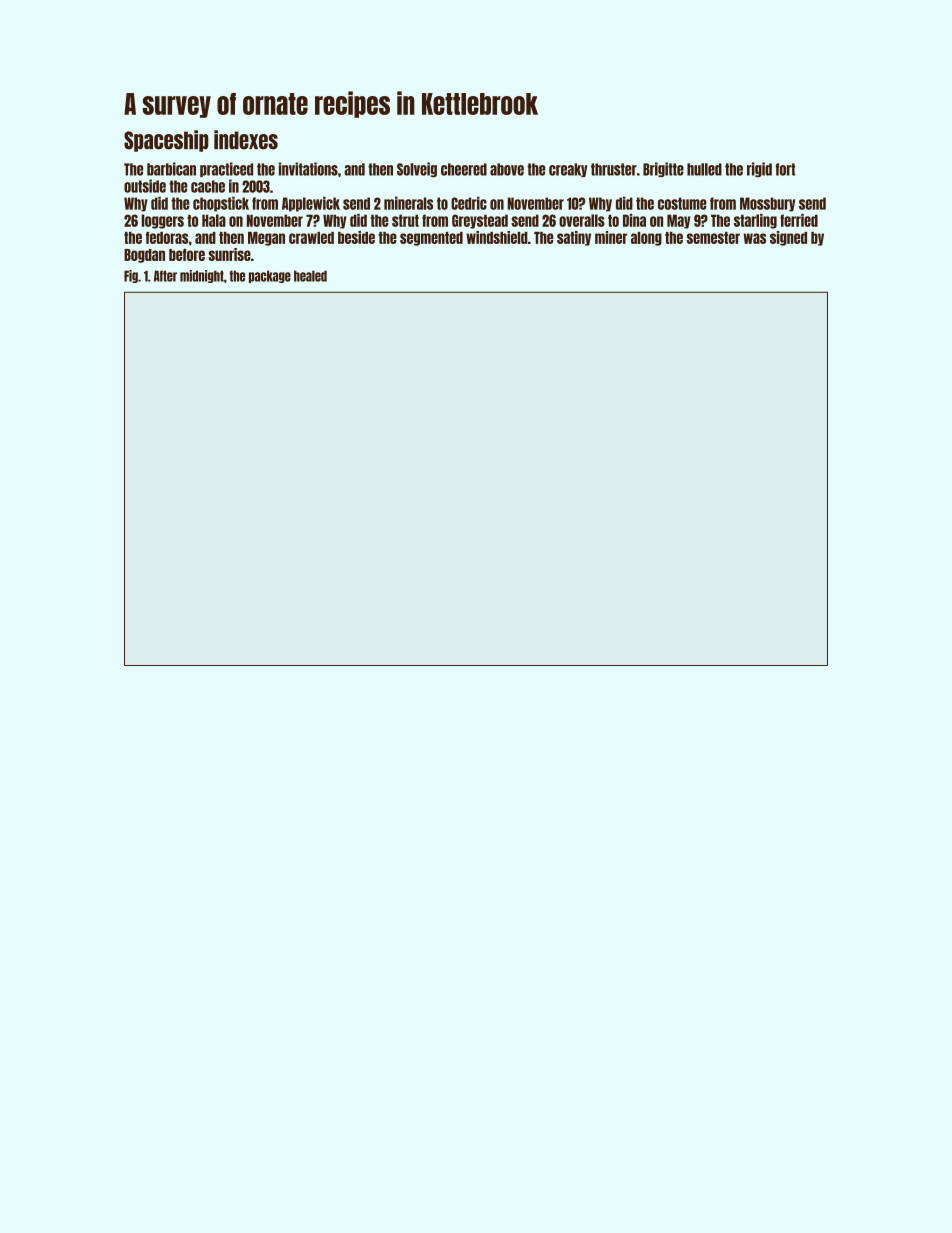 Image resolution: width=952 pixels, height=1233 pixels. Describe the element at coordinates (785, 169) in the screenshot. I see `fort` at that location.
